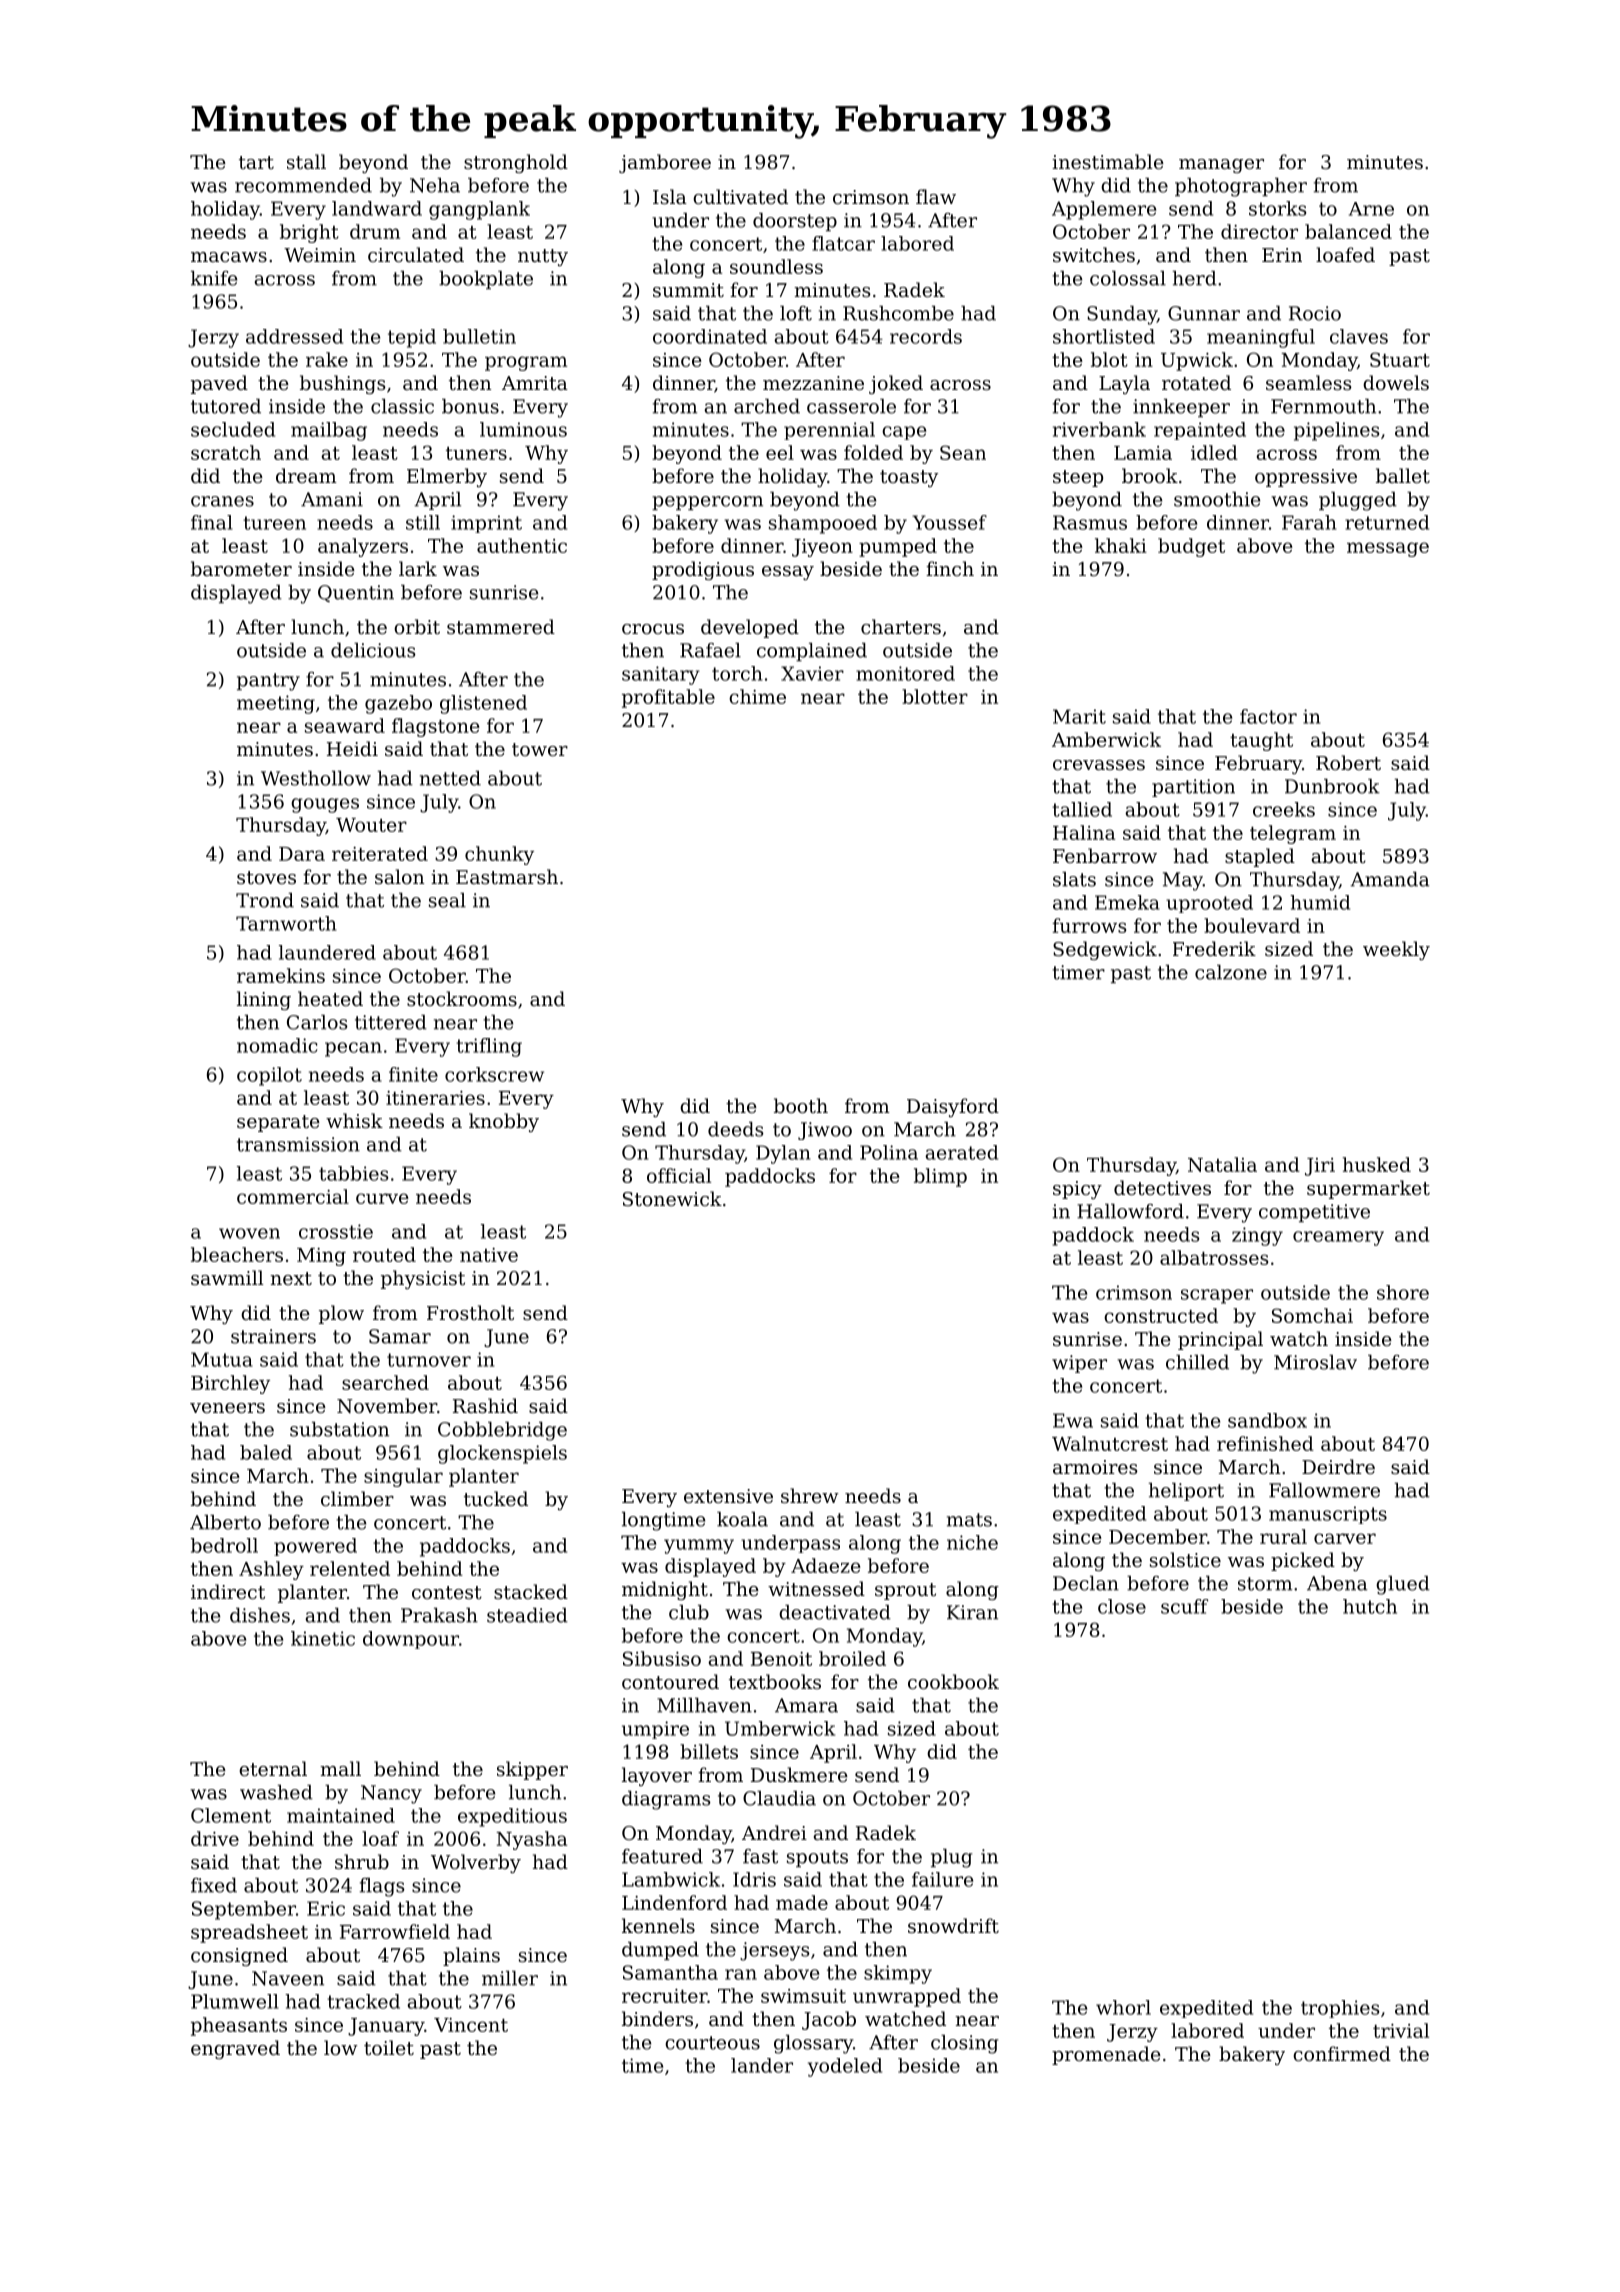  Describe the element at coordinates (665, 163) in the page. I see `jamboree` at that location.
